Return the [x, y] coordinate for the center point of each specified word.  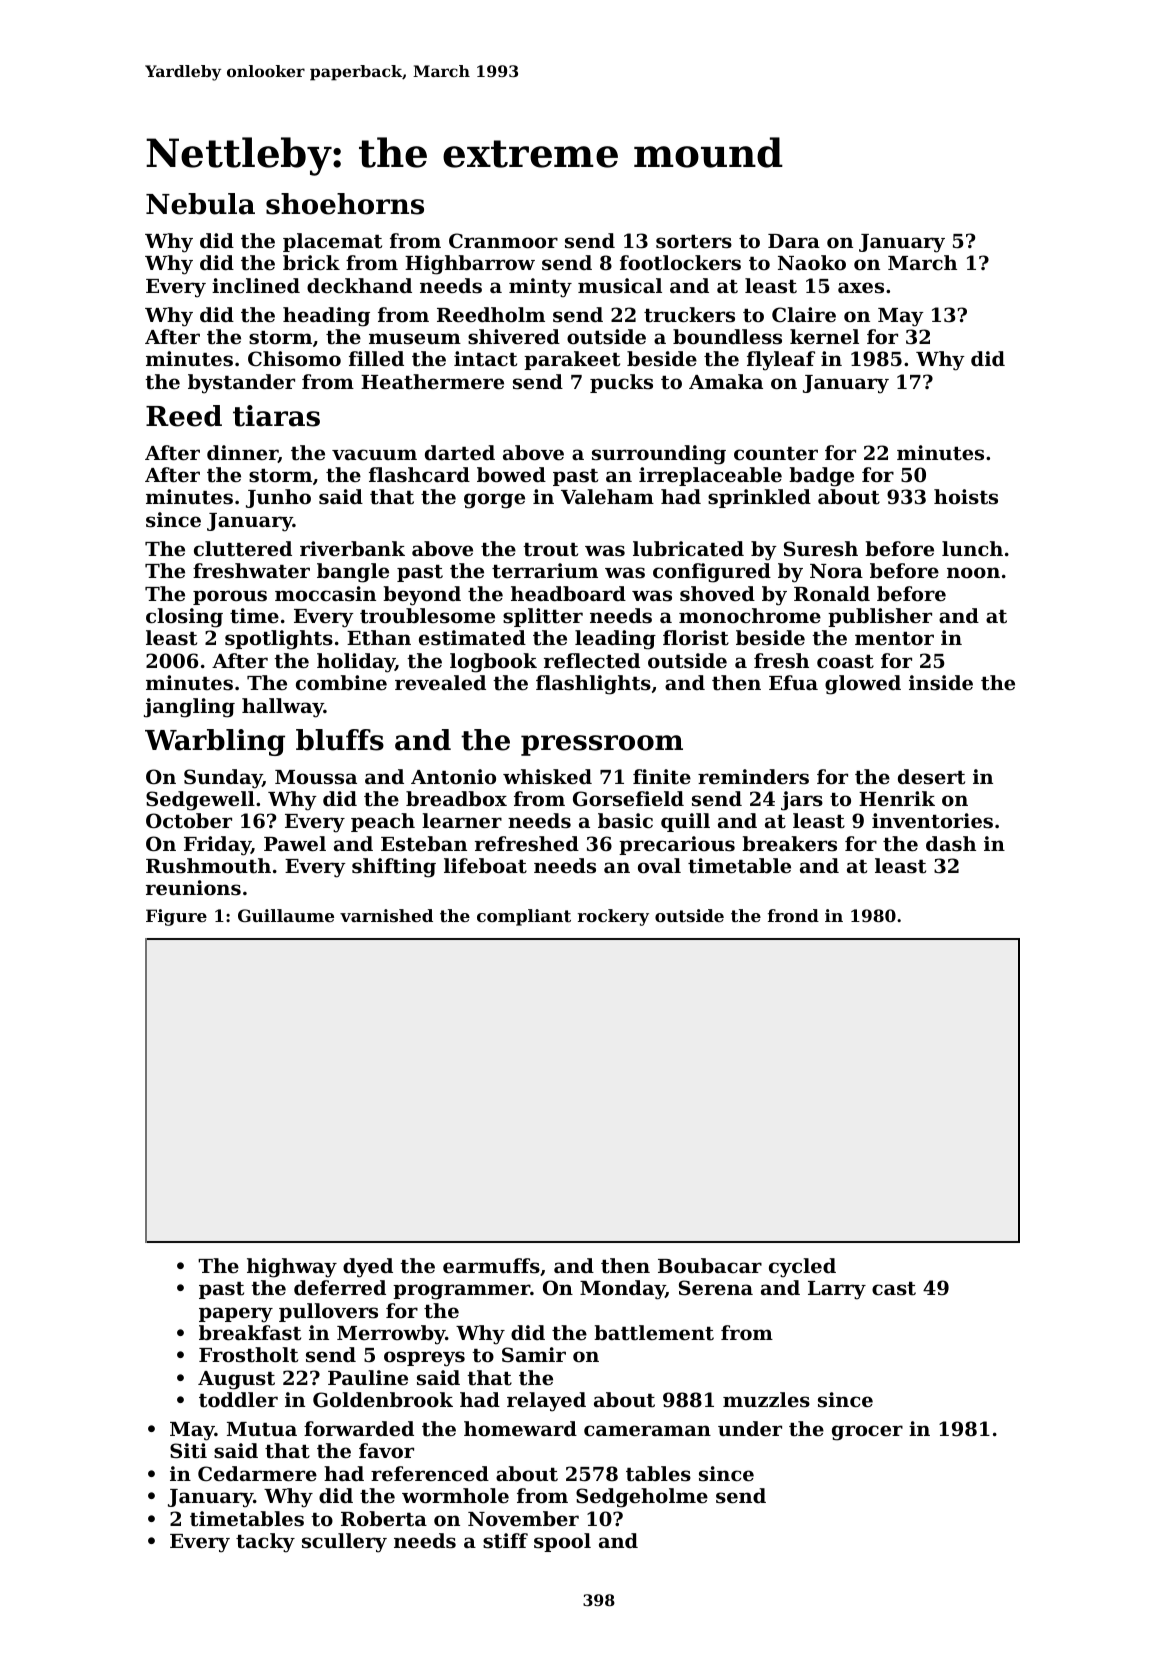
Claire [804, 314]
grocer [867, 1433]
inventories [932, 821]
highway [292, 1268]
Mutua [262, 1429]
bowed [511, 475]
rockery [613, 917]
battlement [654, 1333]
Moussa [316, 777]
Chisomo [294, 359]
